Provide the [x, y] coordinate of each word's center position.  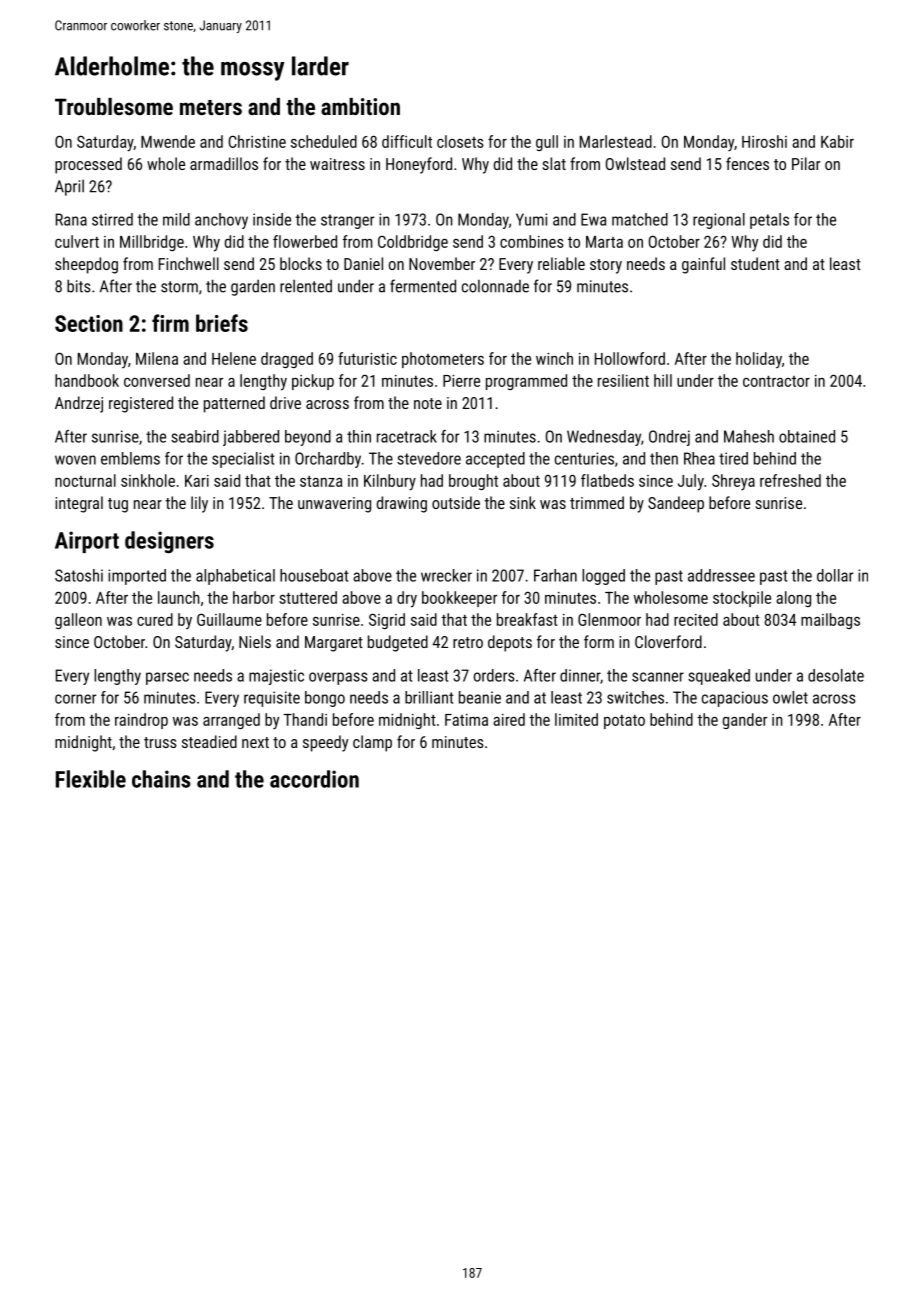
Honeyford [419, 165]
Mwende [168, 141]
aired [509, 719]
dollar [835, 575]
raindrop [141, 721]
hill [663, 380]
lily [199, 504]
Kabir [837, 141]
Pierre [461, 381]
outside [456, 502]
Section [89, 323]
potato [624, 722]
